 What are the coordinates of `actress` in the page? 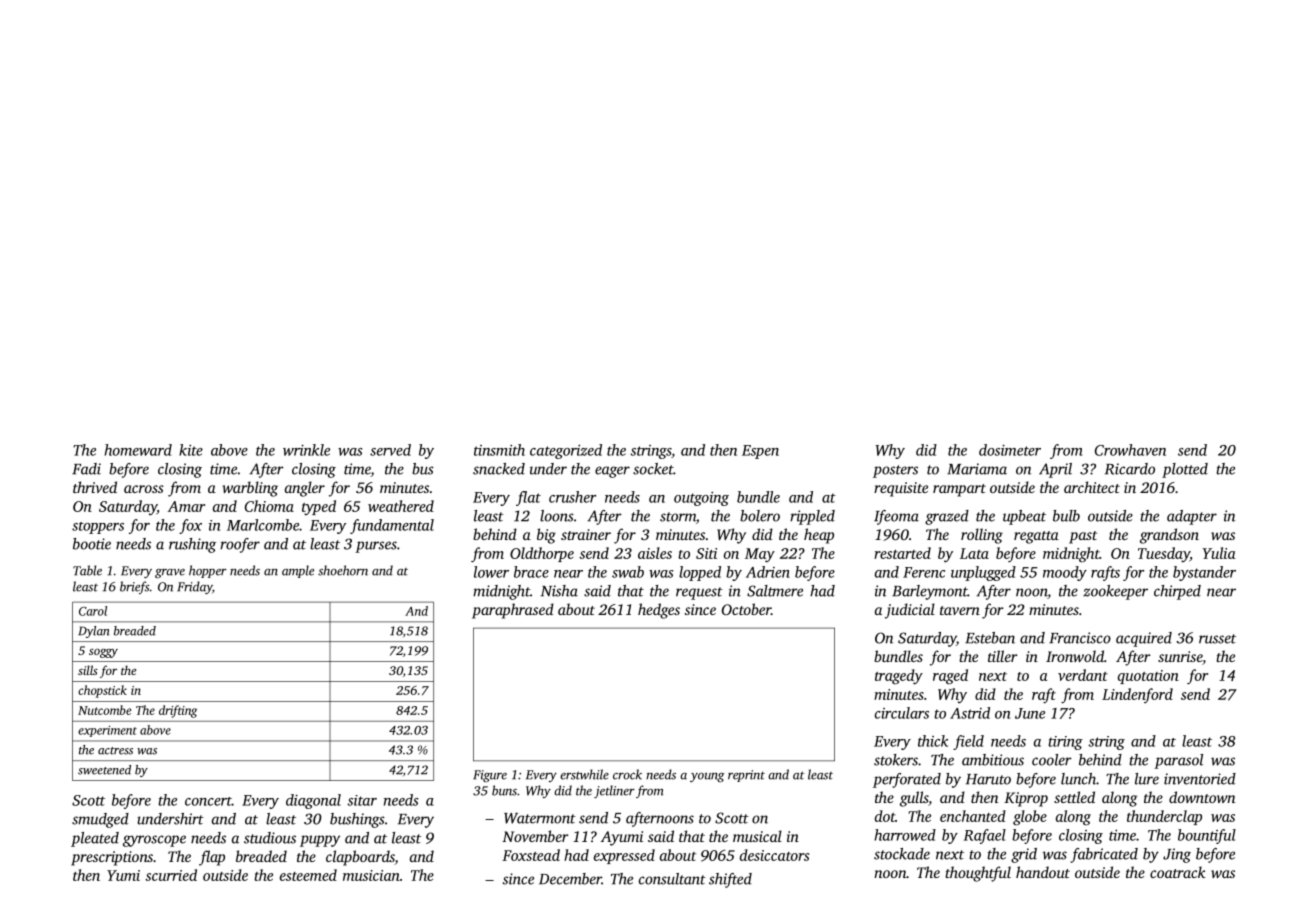 It's located at (115, 751).
